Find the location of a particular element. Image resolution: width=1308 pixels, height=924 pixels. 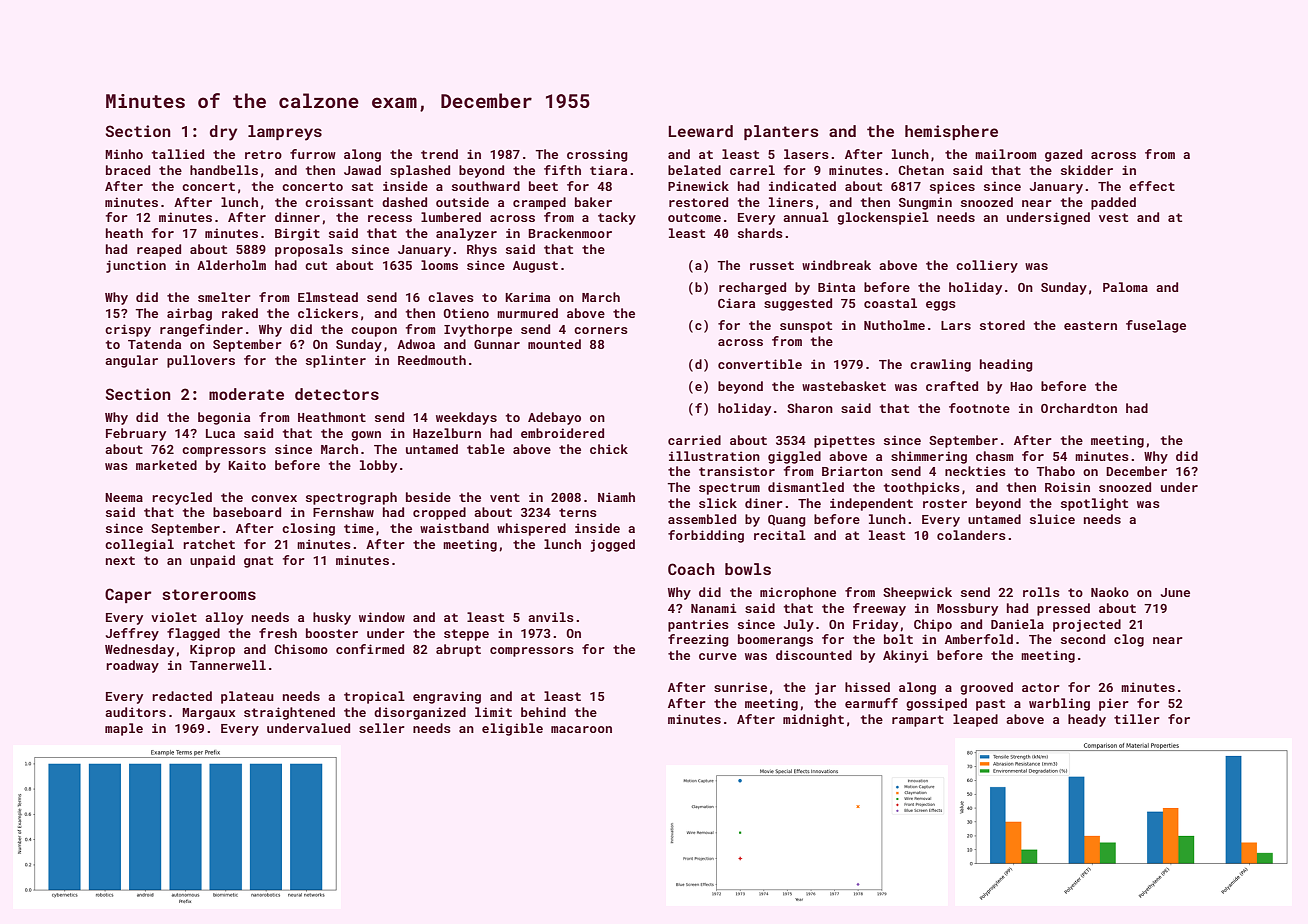

clickers is located at coordinates (328, 313).
